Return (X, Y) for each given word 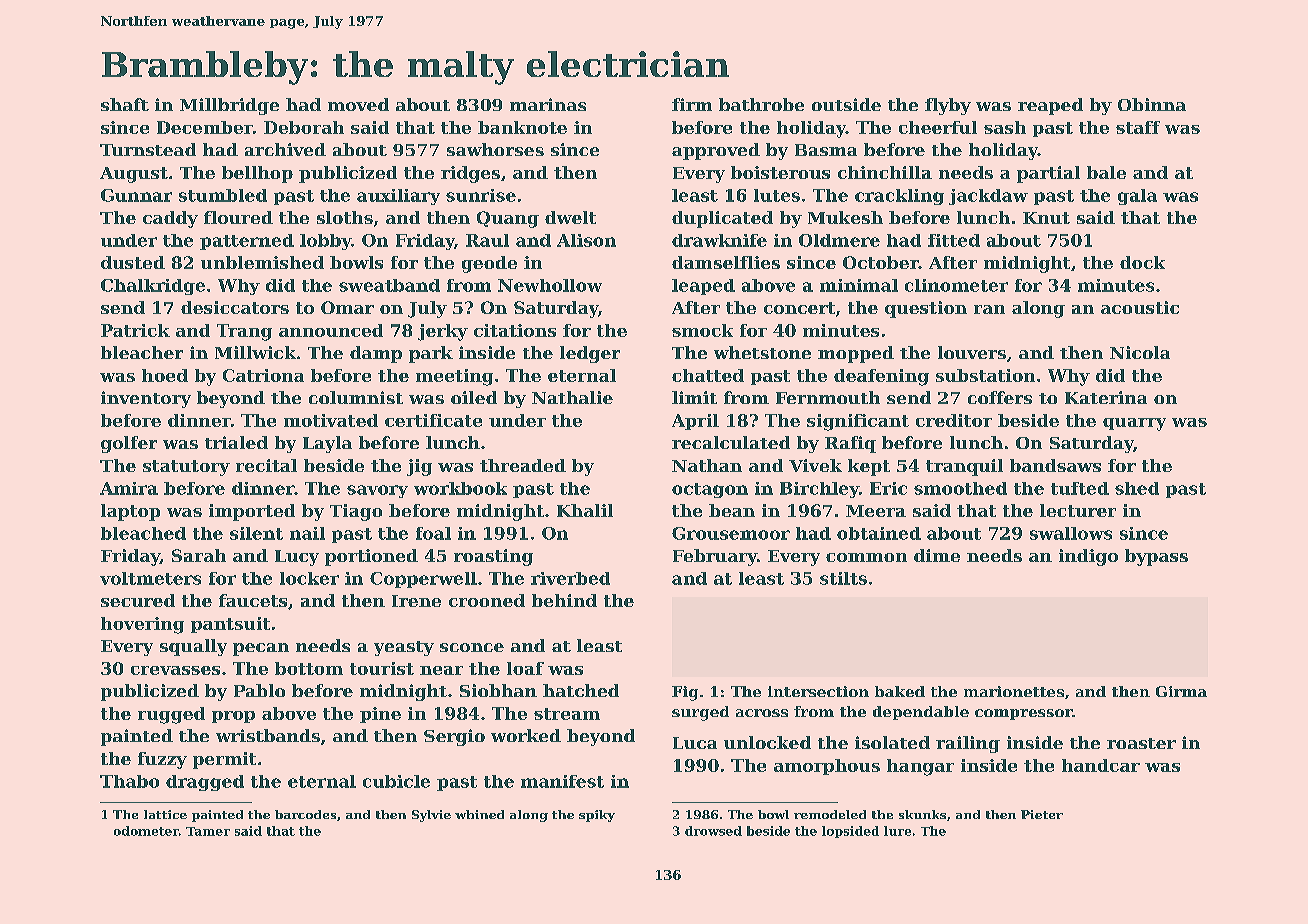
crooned (487, 600)
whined (479, 814)
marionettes (1014, 691)
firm (692, 104)
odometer (146, 831)
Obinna (1152, 104)
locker (309, 578)
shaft (125, 104)
